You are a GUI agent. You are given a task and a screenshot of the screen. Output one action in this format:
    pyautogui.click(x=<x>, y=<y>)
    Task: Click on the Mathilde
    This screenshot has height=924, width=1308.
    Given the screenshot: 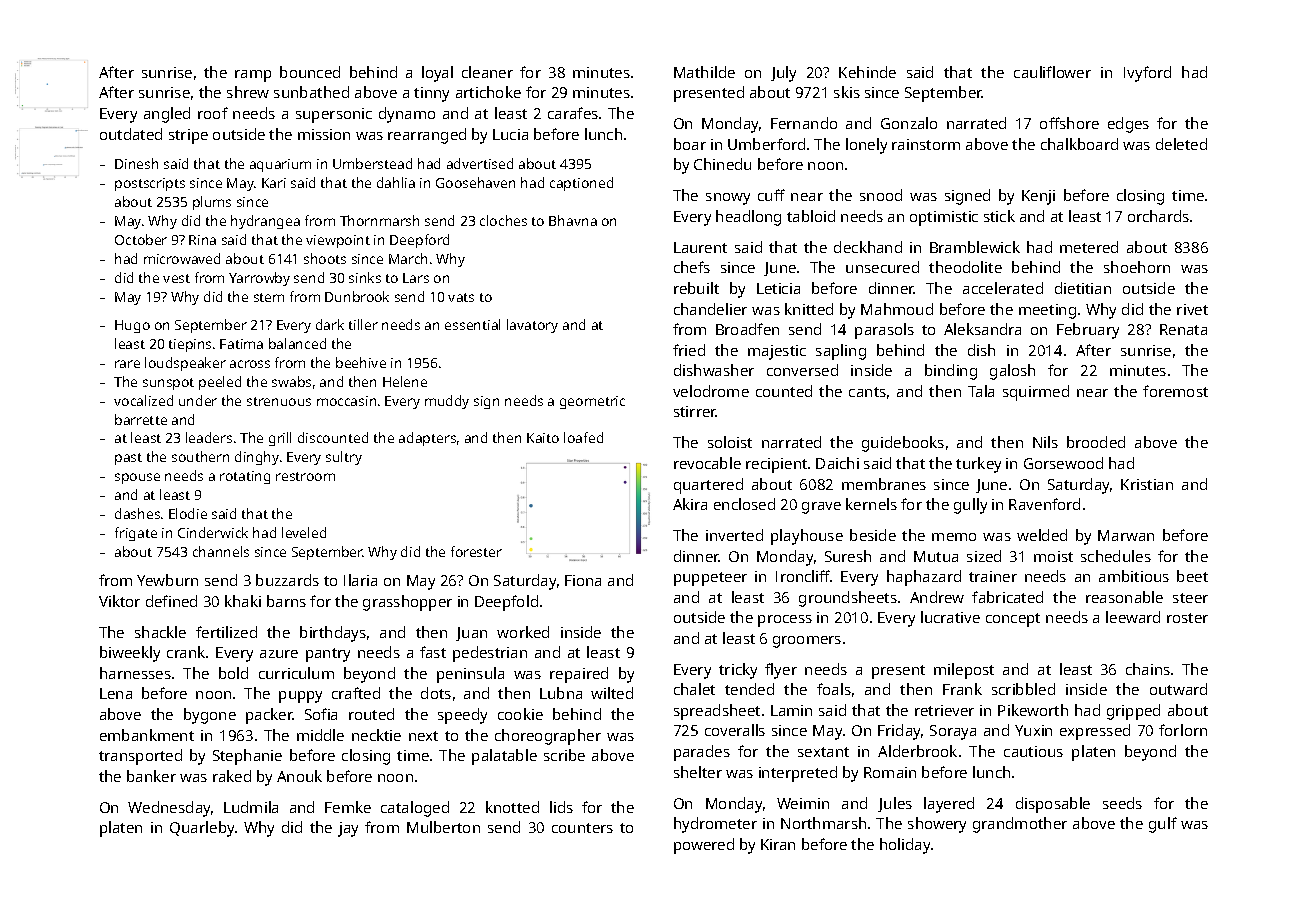 What is the action you would take?
    pyautogui.click(x=704, y=72)
